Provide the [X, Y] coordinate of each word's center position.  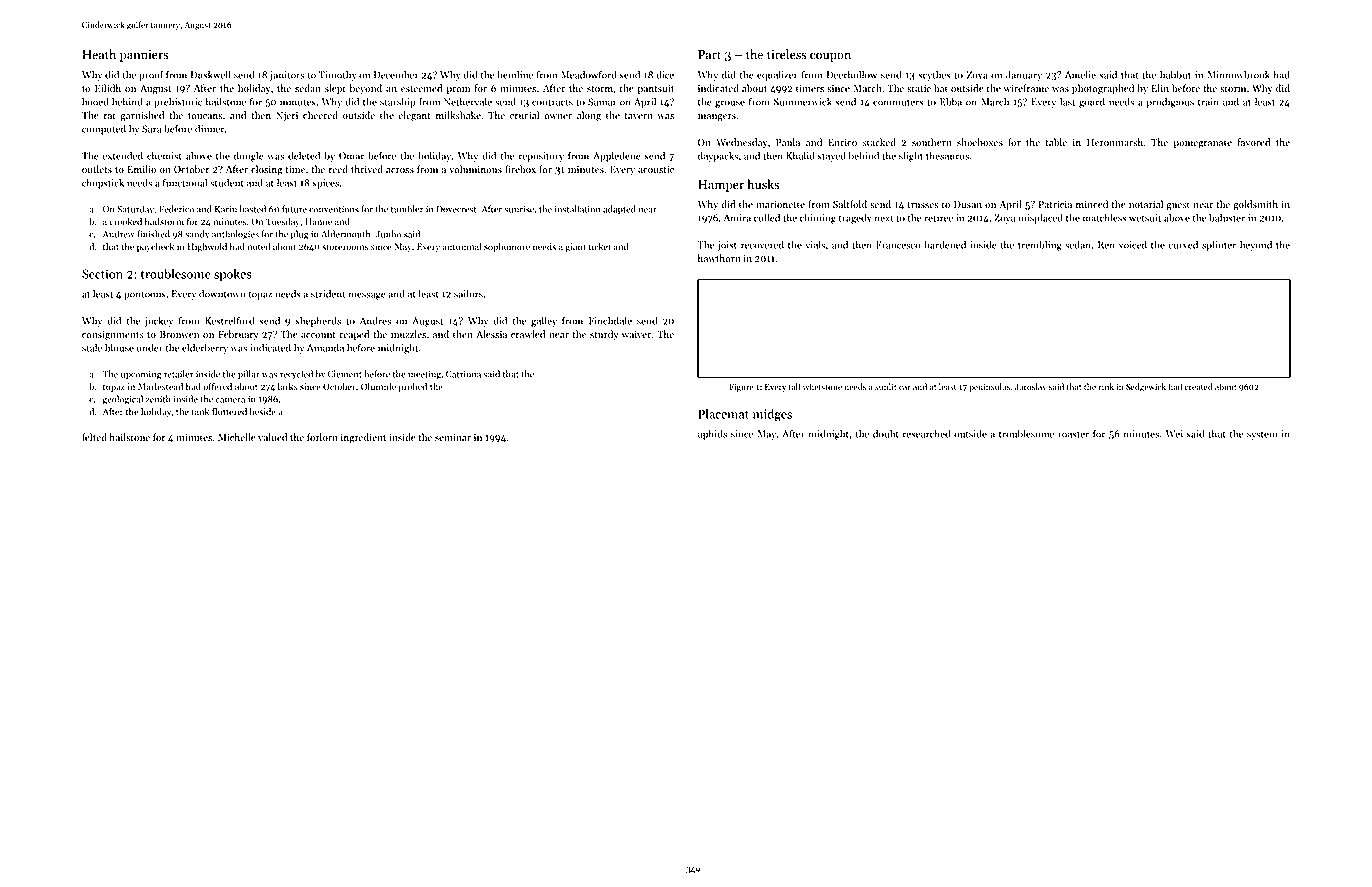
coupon [830, 57]
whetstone [822, 386]
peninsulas [989, 387]
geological [122, 400]
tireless [787, 54]
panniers [144, 56]
